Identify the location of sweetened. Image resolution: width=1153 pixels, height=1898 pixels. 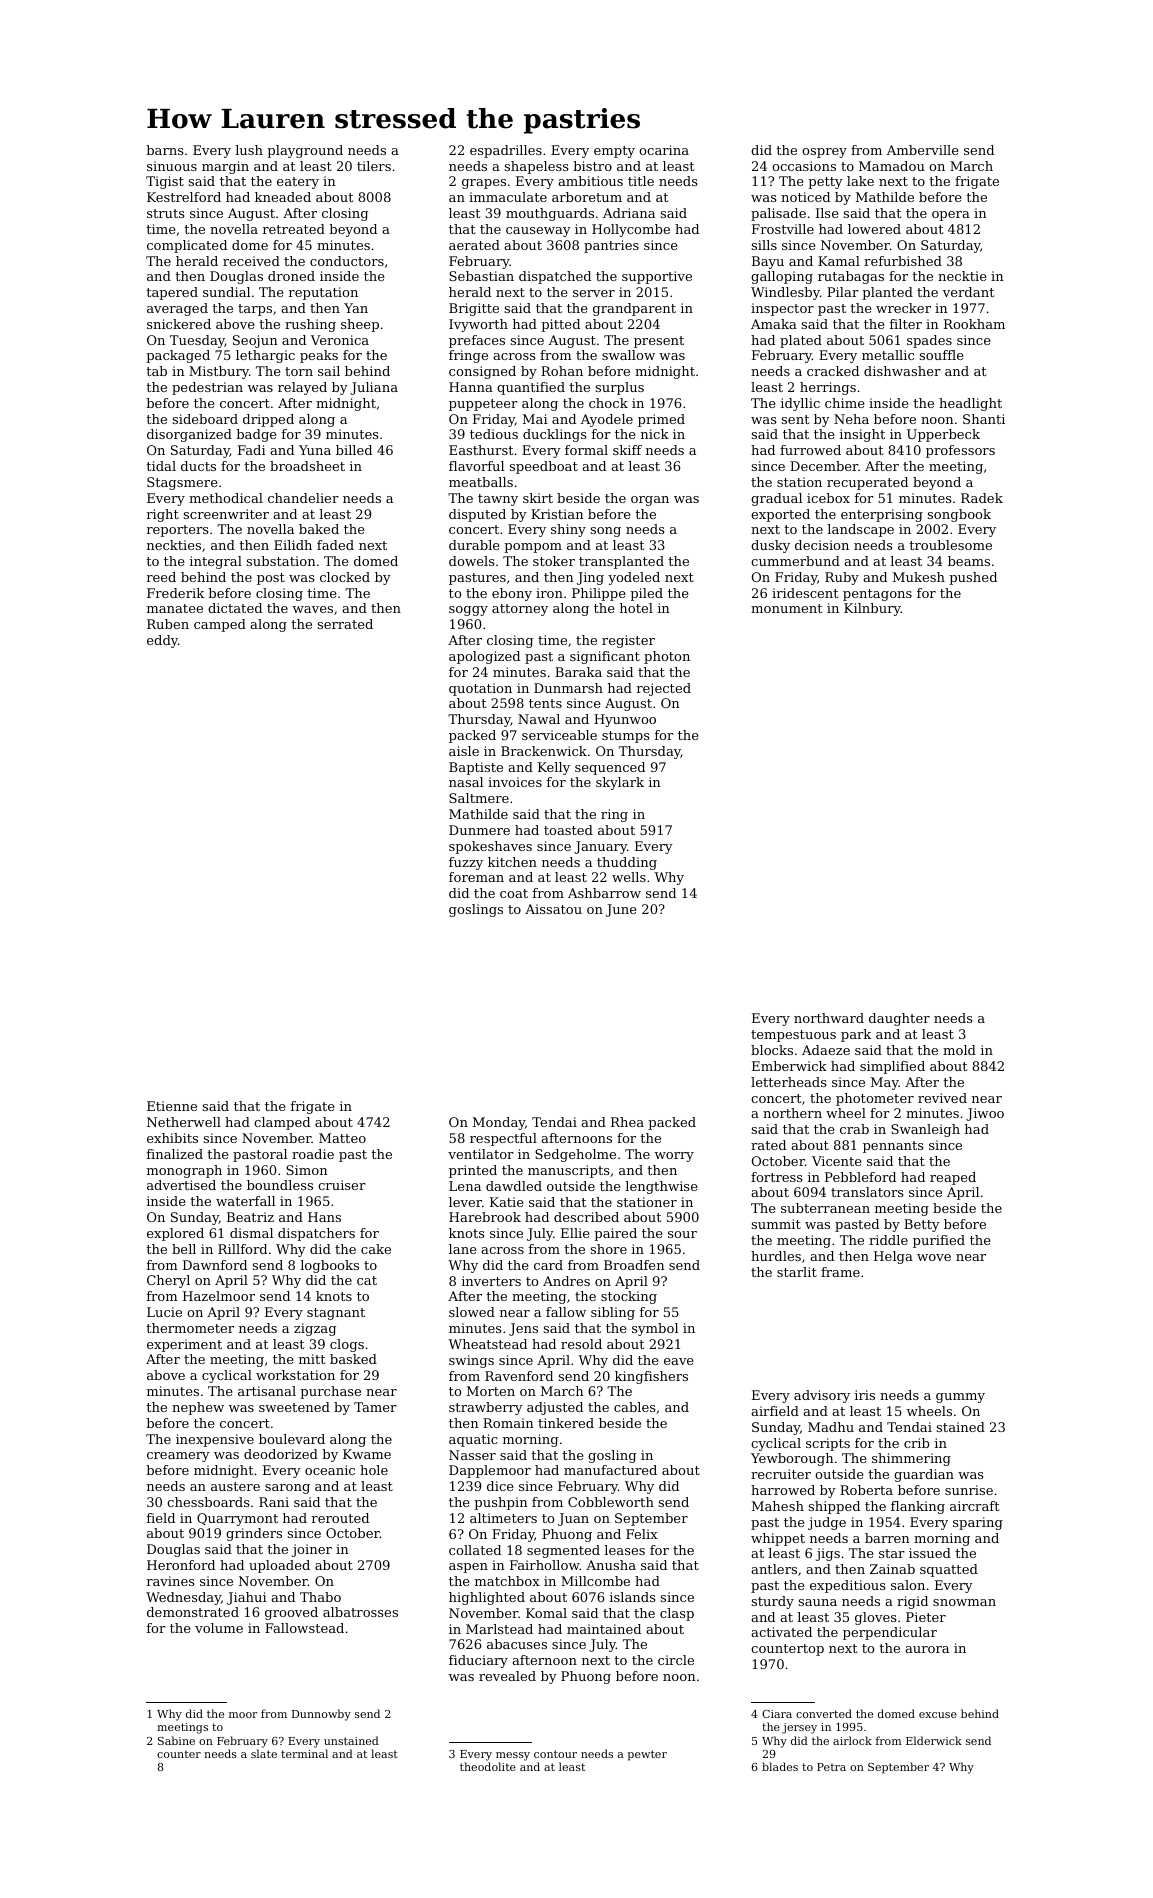
(294, 1407).
